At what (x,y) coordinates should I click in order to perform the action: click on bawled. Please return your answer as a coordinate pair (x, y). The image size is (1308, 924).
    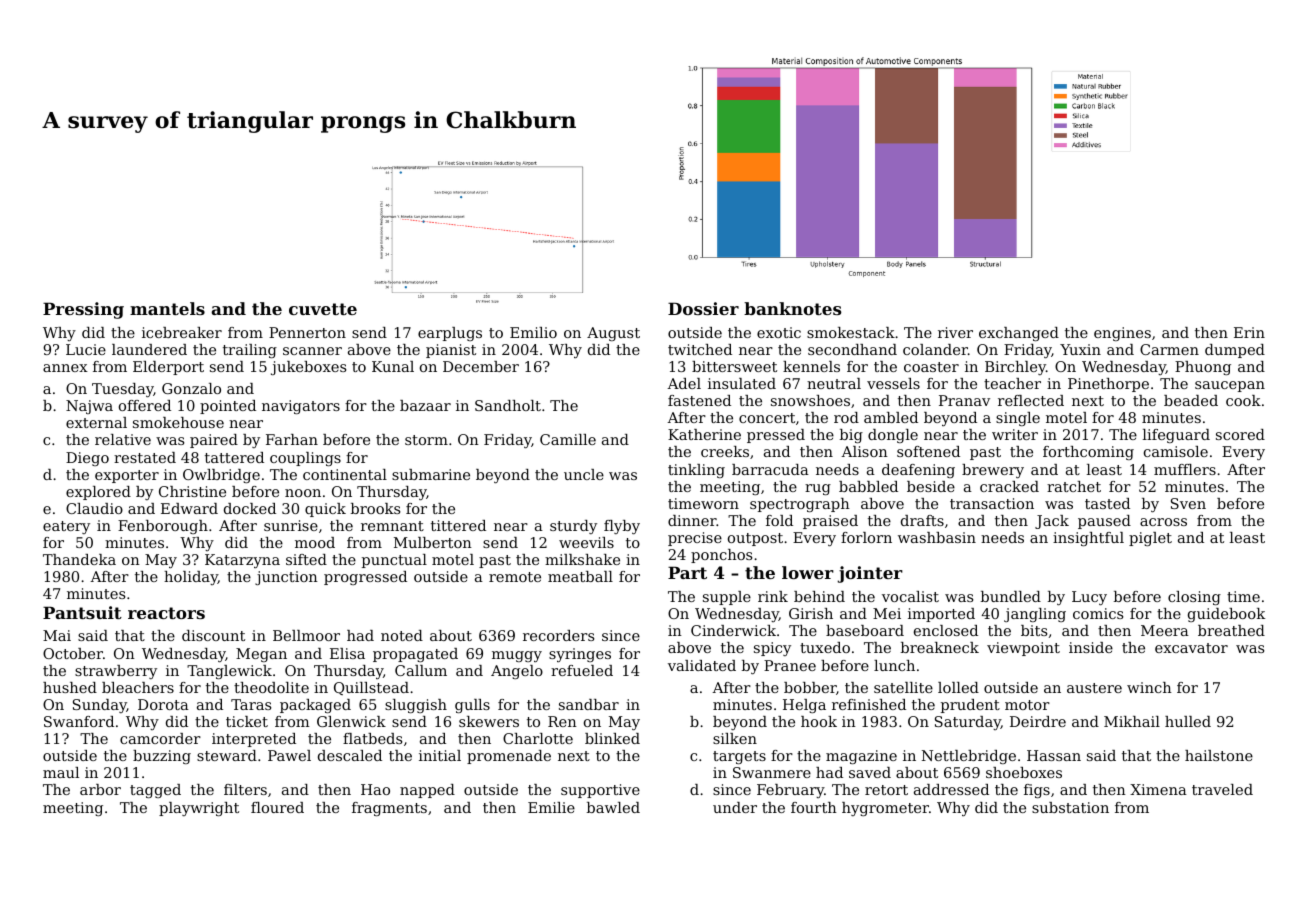
    Looking at the image, I should click on (613, 807).
